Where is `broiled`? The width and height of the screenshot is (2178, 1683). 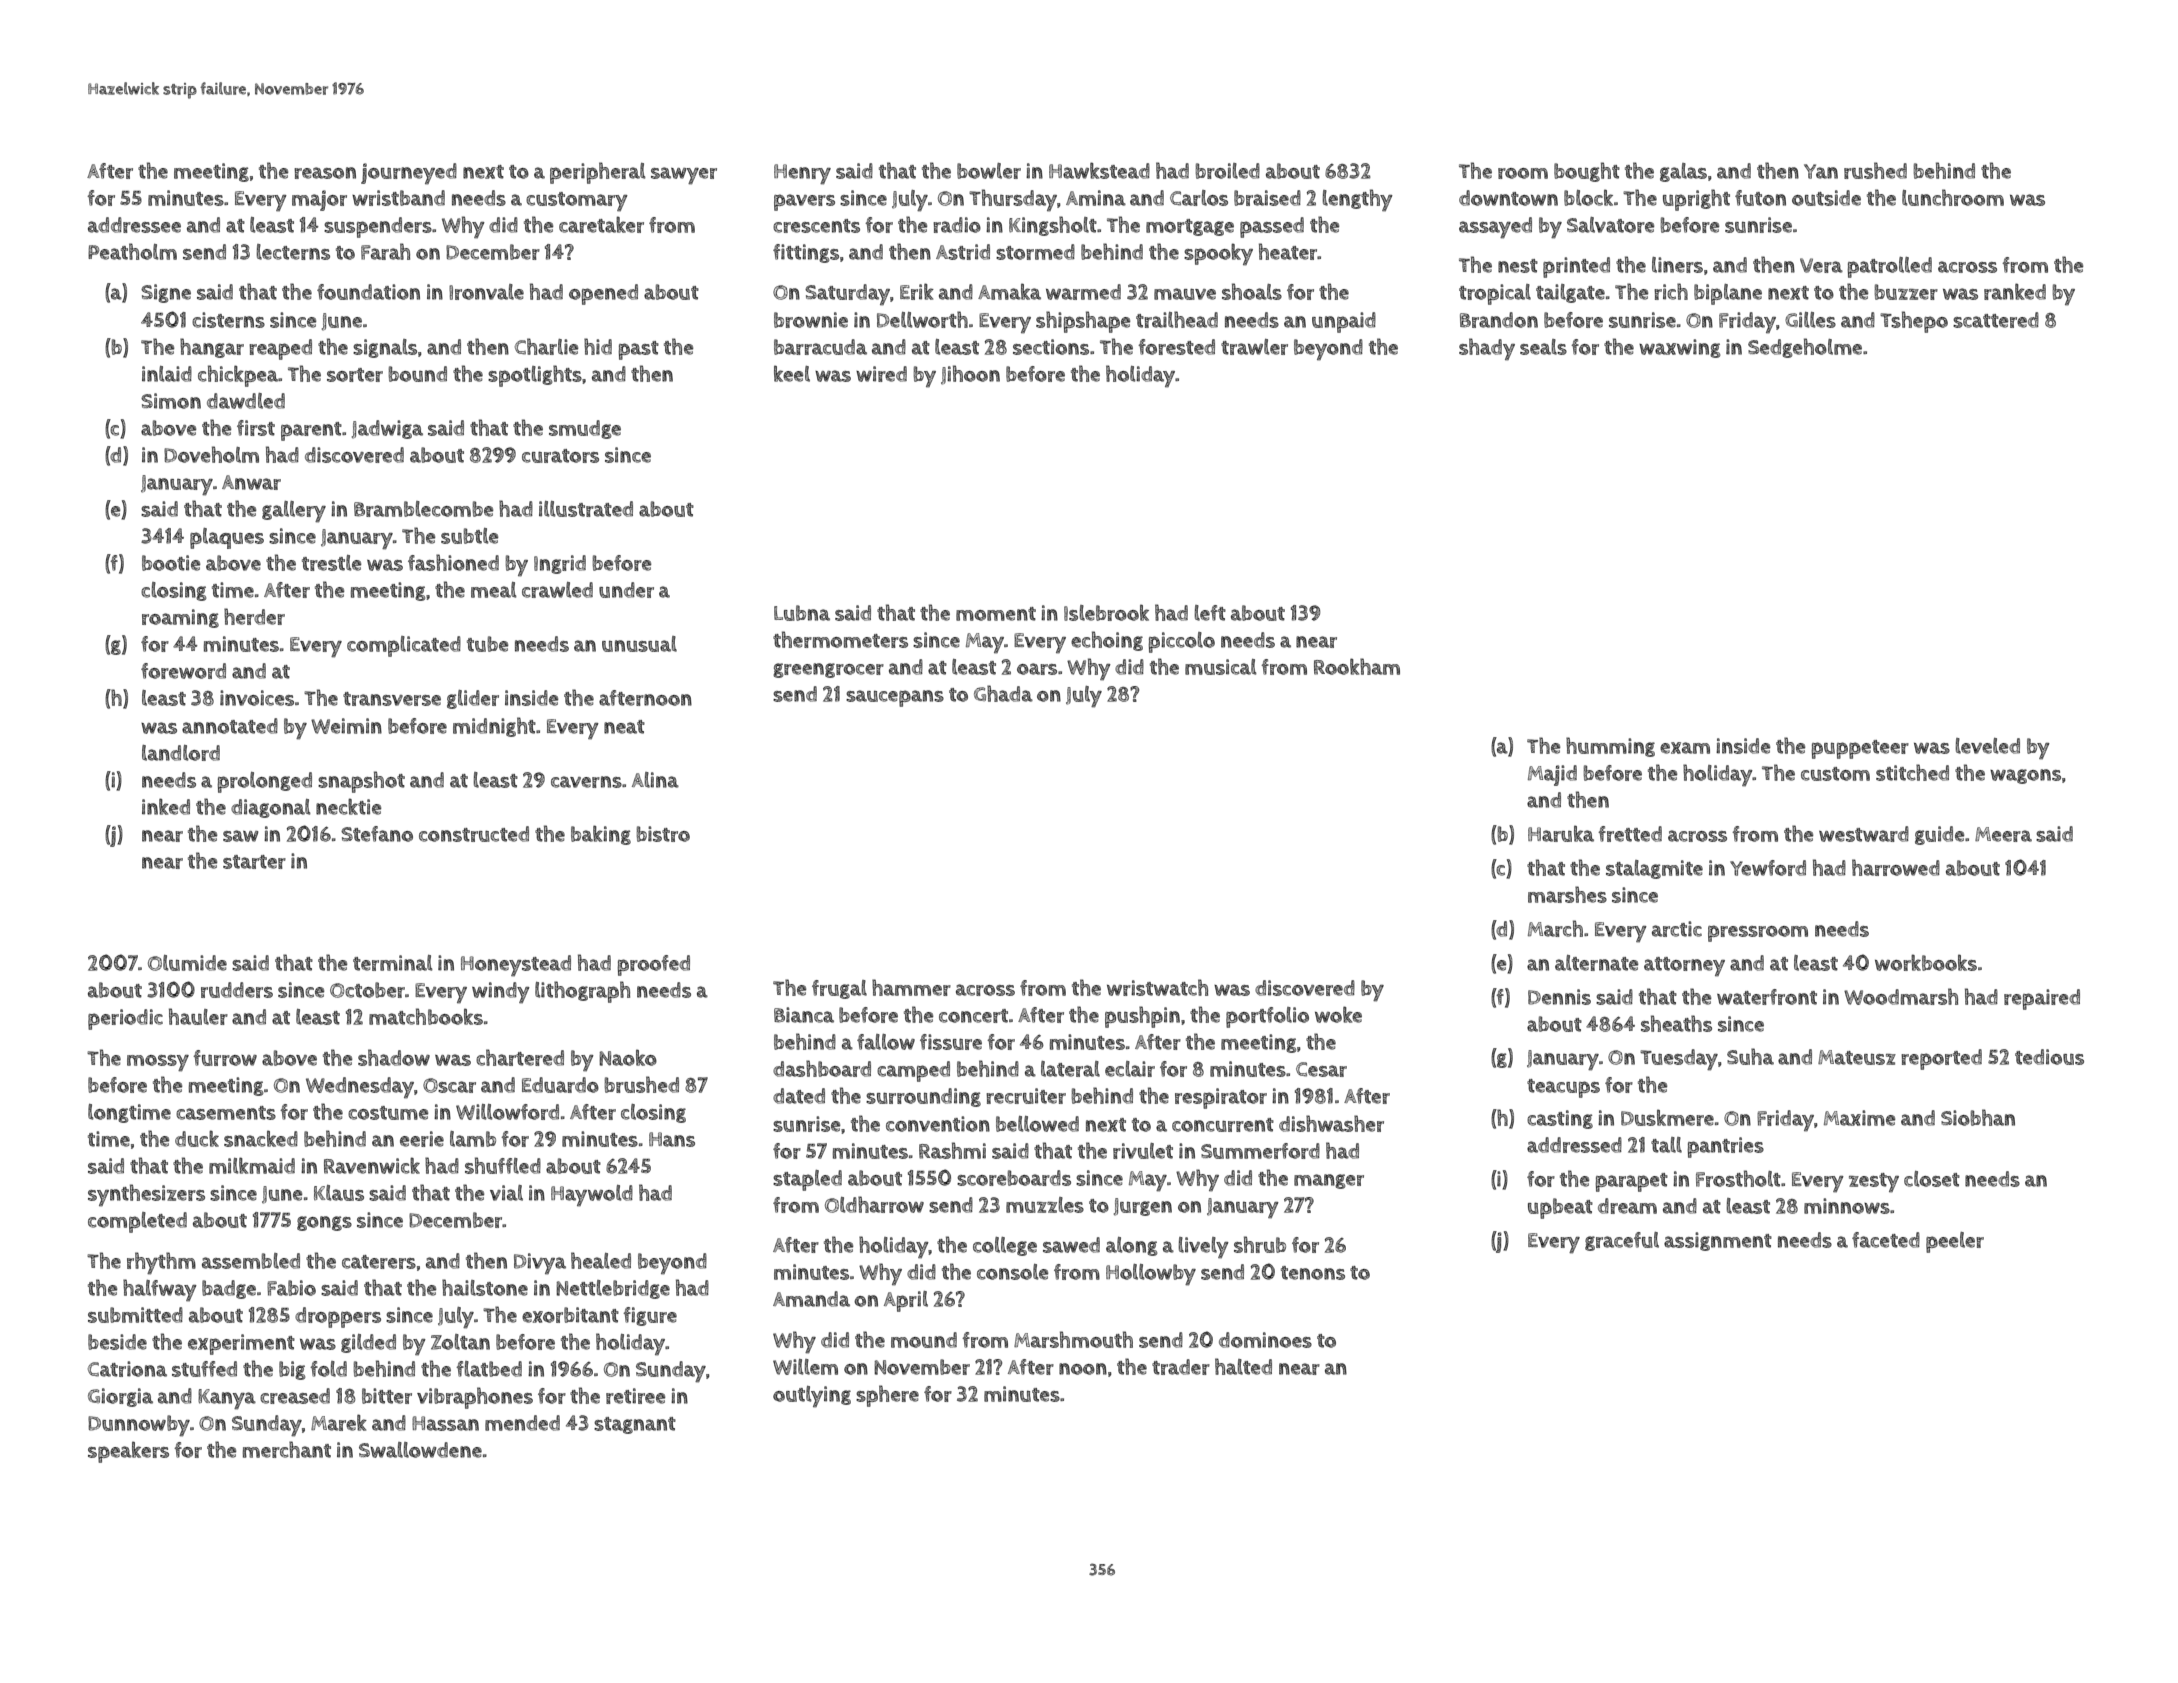 broiled is located at coordinates (1228, 171).
